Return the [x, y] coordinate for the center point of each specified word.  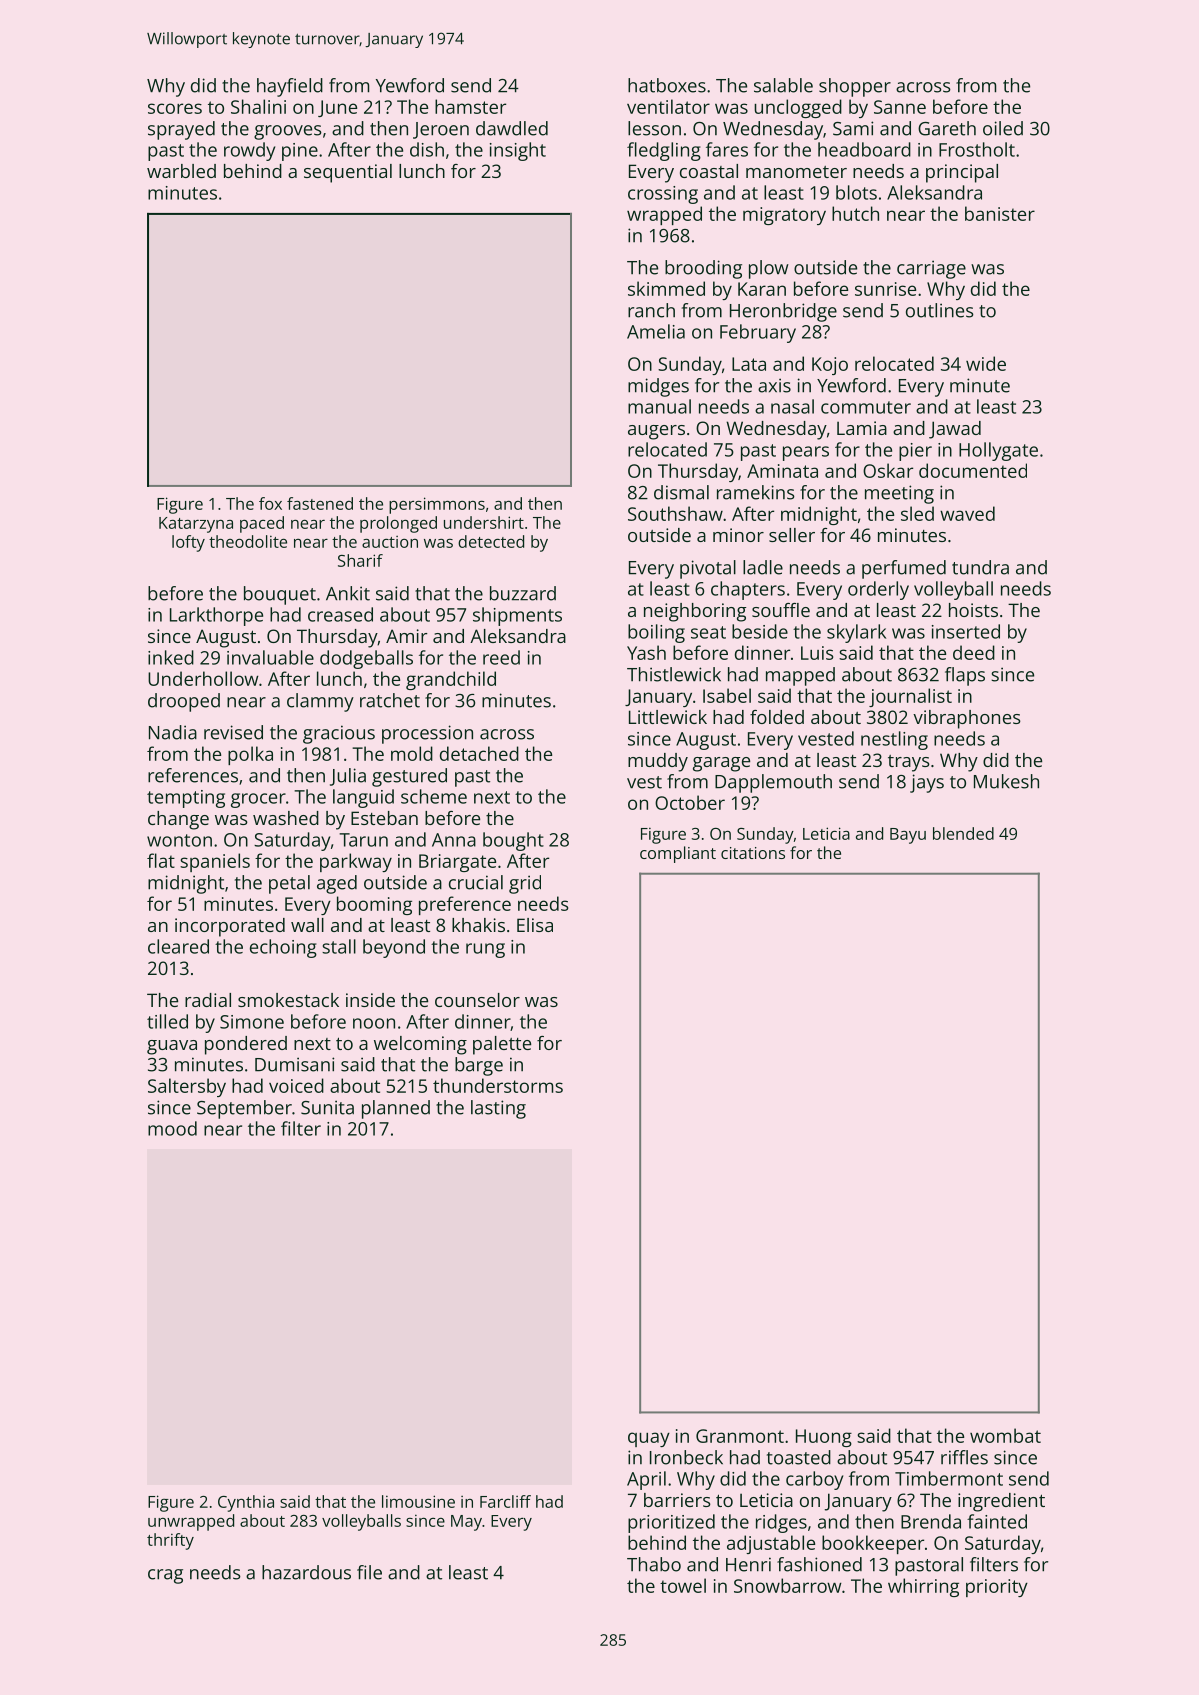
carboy [814, 1480]
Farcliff [505, 1501]
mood [172, 1128]
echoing [283, 948]
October [690, 802]
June [337, 108]
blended [963, 833]
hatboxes [667, 85]
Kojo [830, 366]
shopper [855, 87]
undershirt [484, 522]
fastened [320, 503]
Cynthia [246, 1503]
